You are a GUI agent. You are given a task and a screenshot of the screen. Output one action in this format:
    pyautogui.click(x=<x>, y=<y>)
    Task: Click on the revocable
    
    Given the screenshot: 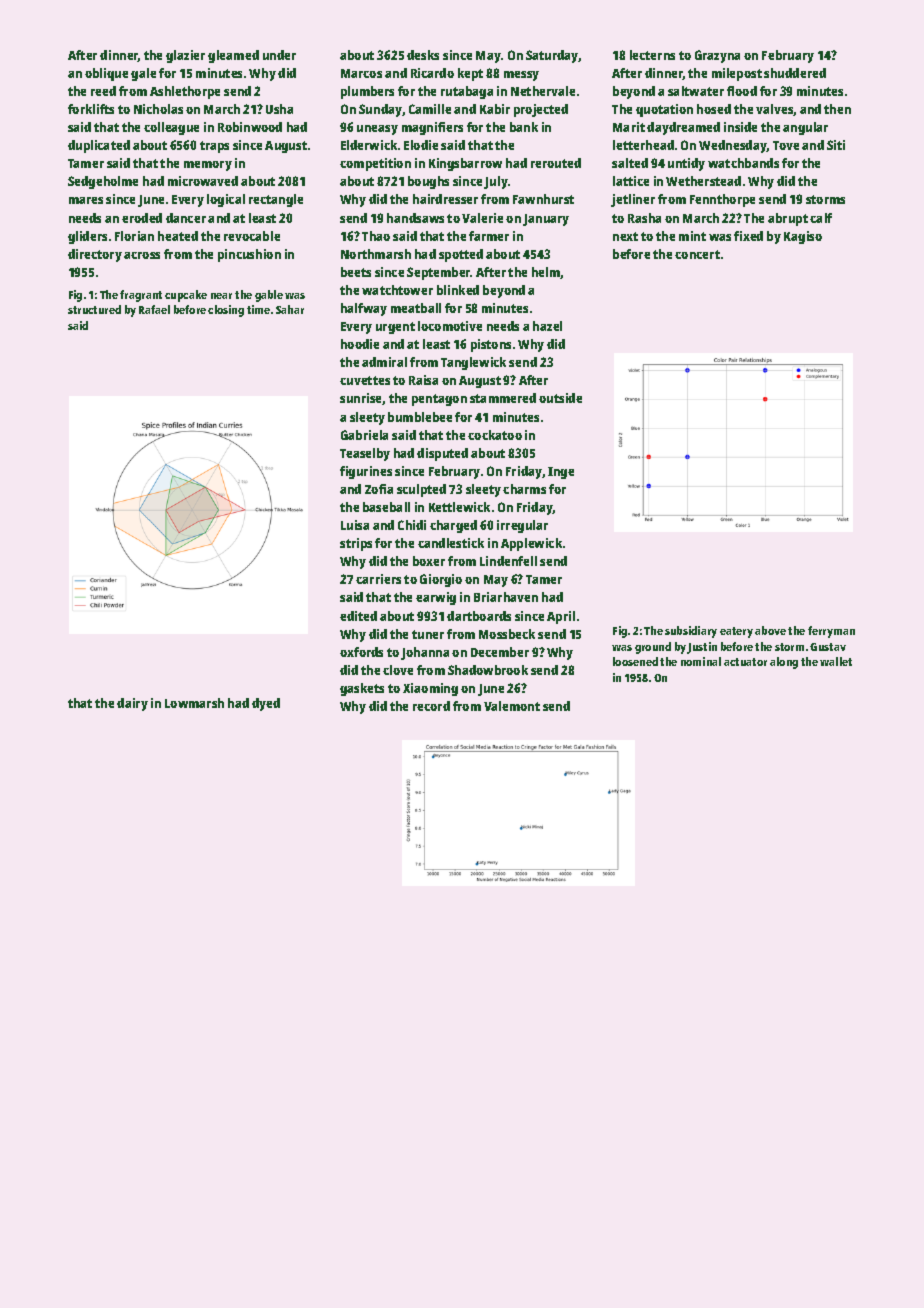 What is the action you would take?
    pyautogui.click(x=252, y=236)
